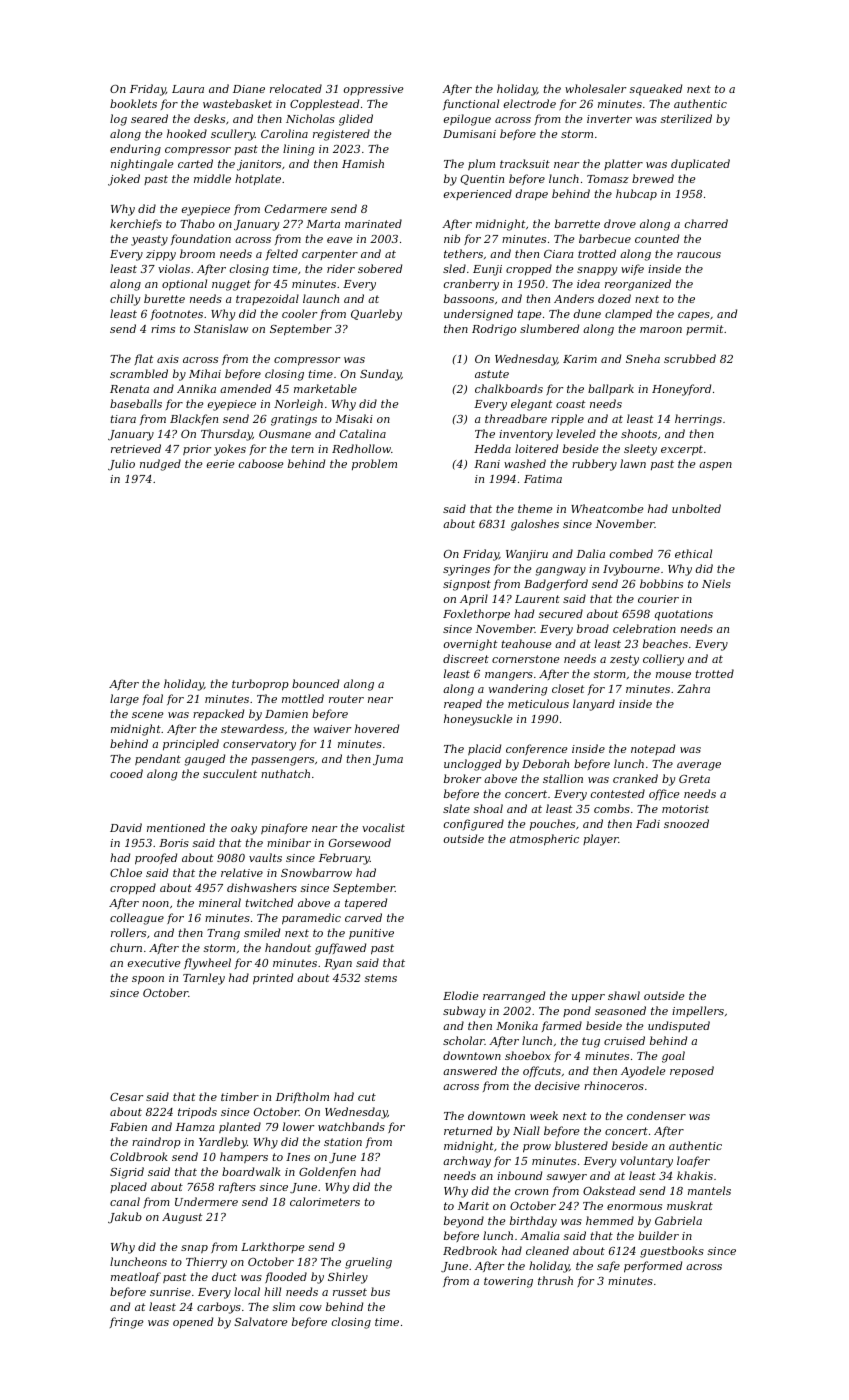 The height and width of the screenshot is (1400, 849). I want to click on duct, so click(224, 1276).
